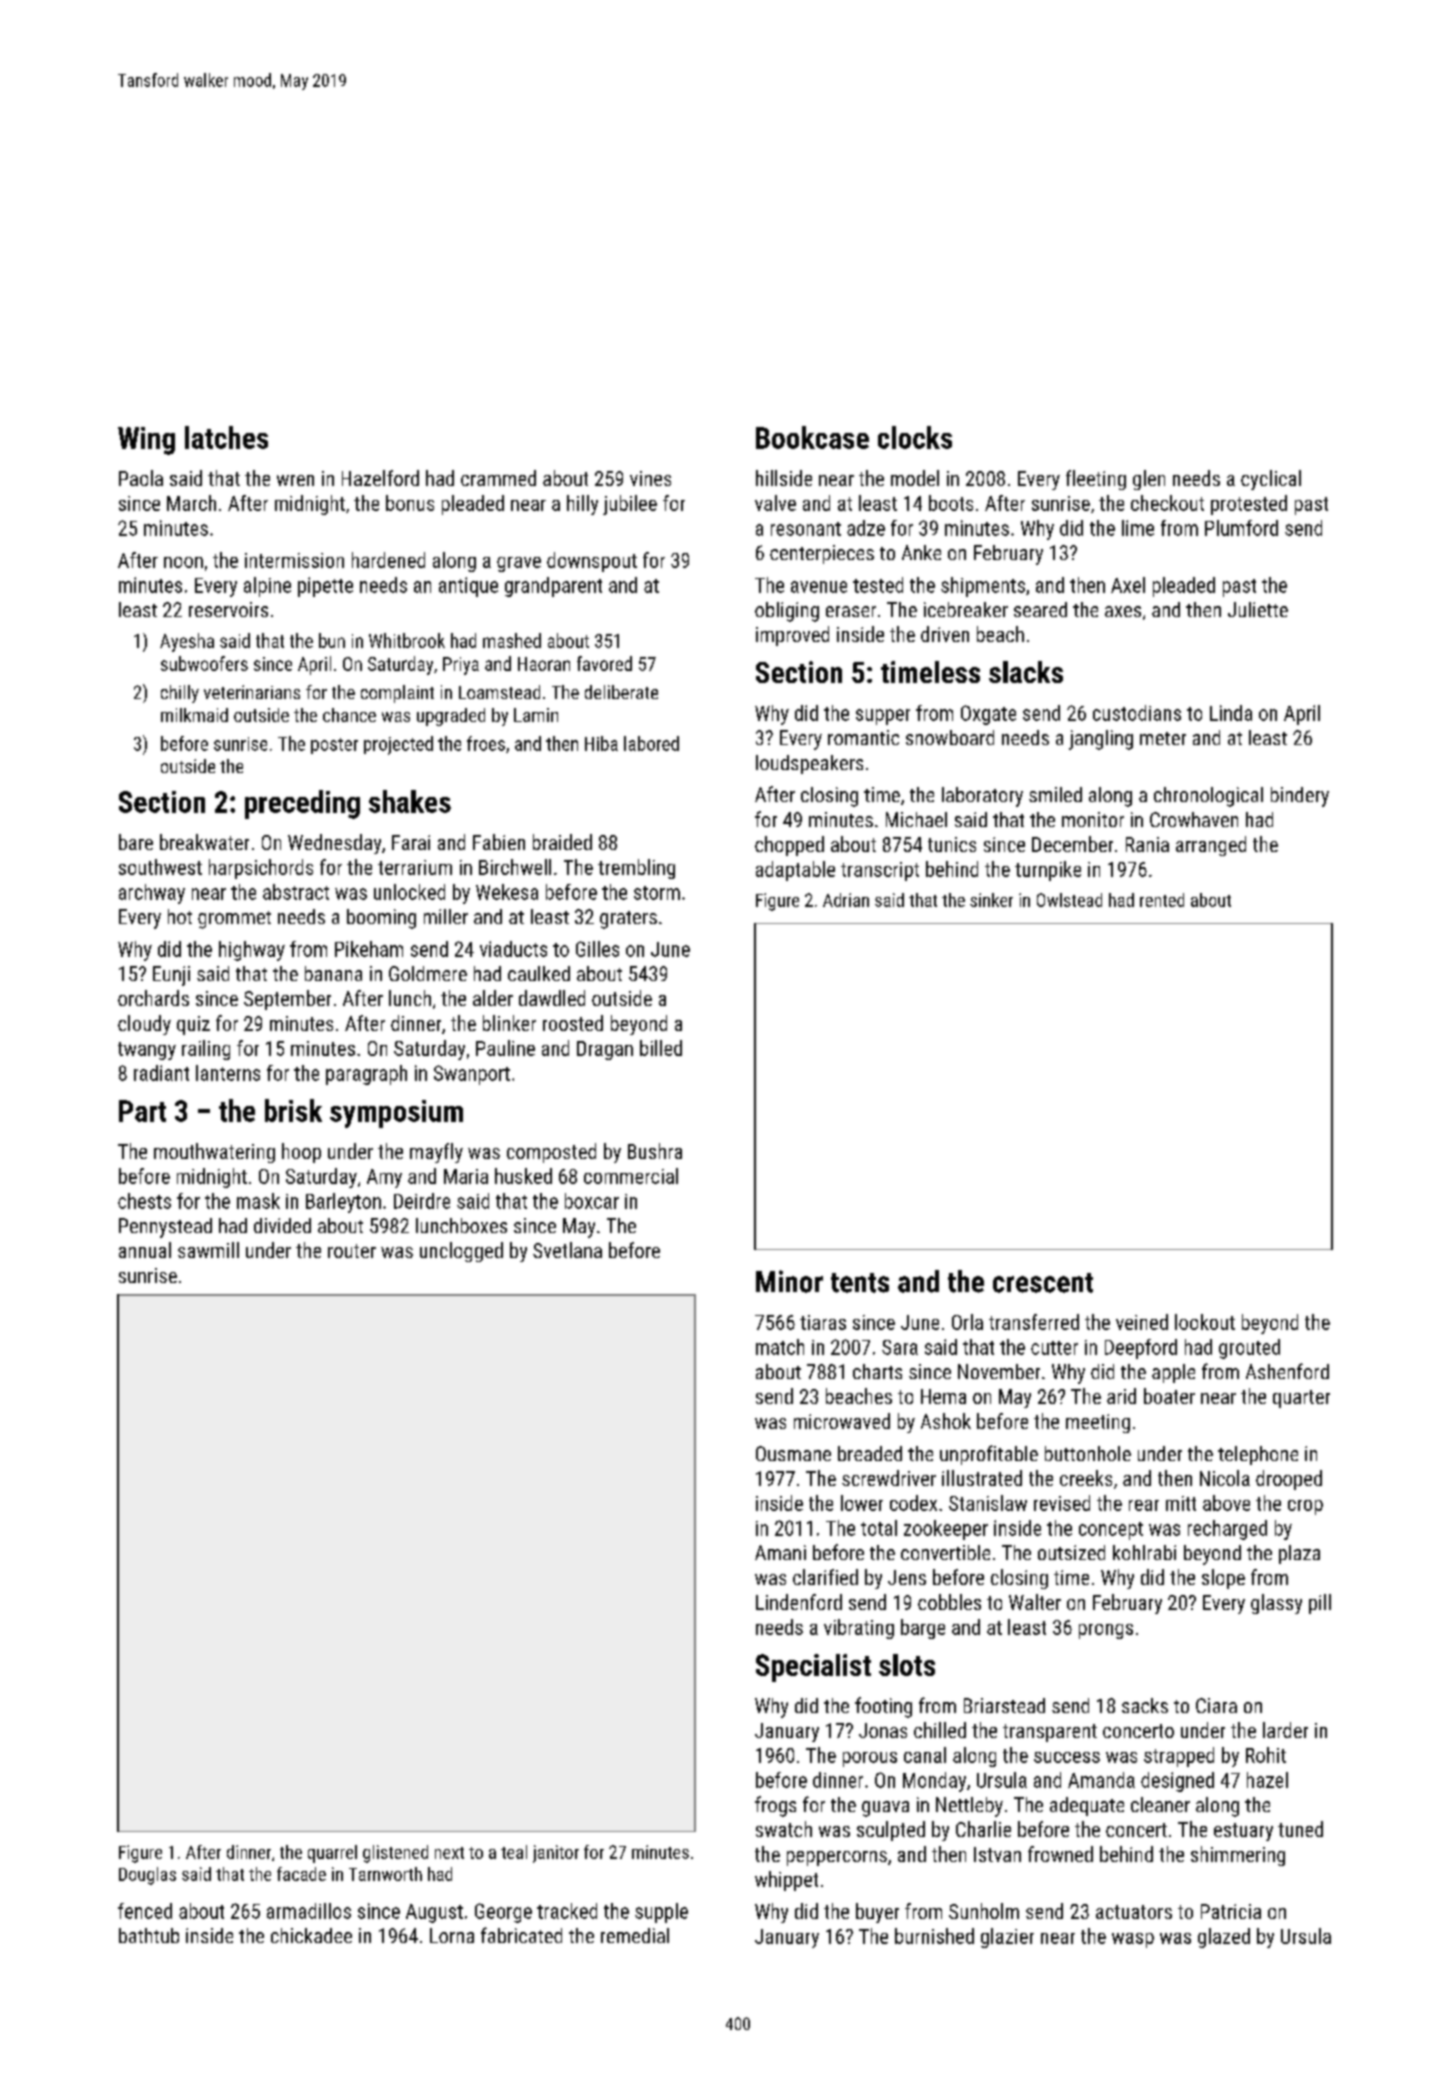  Describe the element at coordinates (171, 976) in the screenshot. I see `Eunji` at that location.
